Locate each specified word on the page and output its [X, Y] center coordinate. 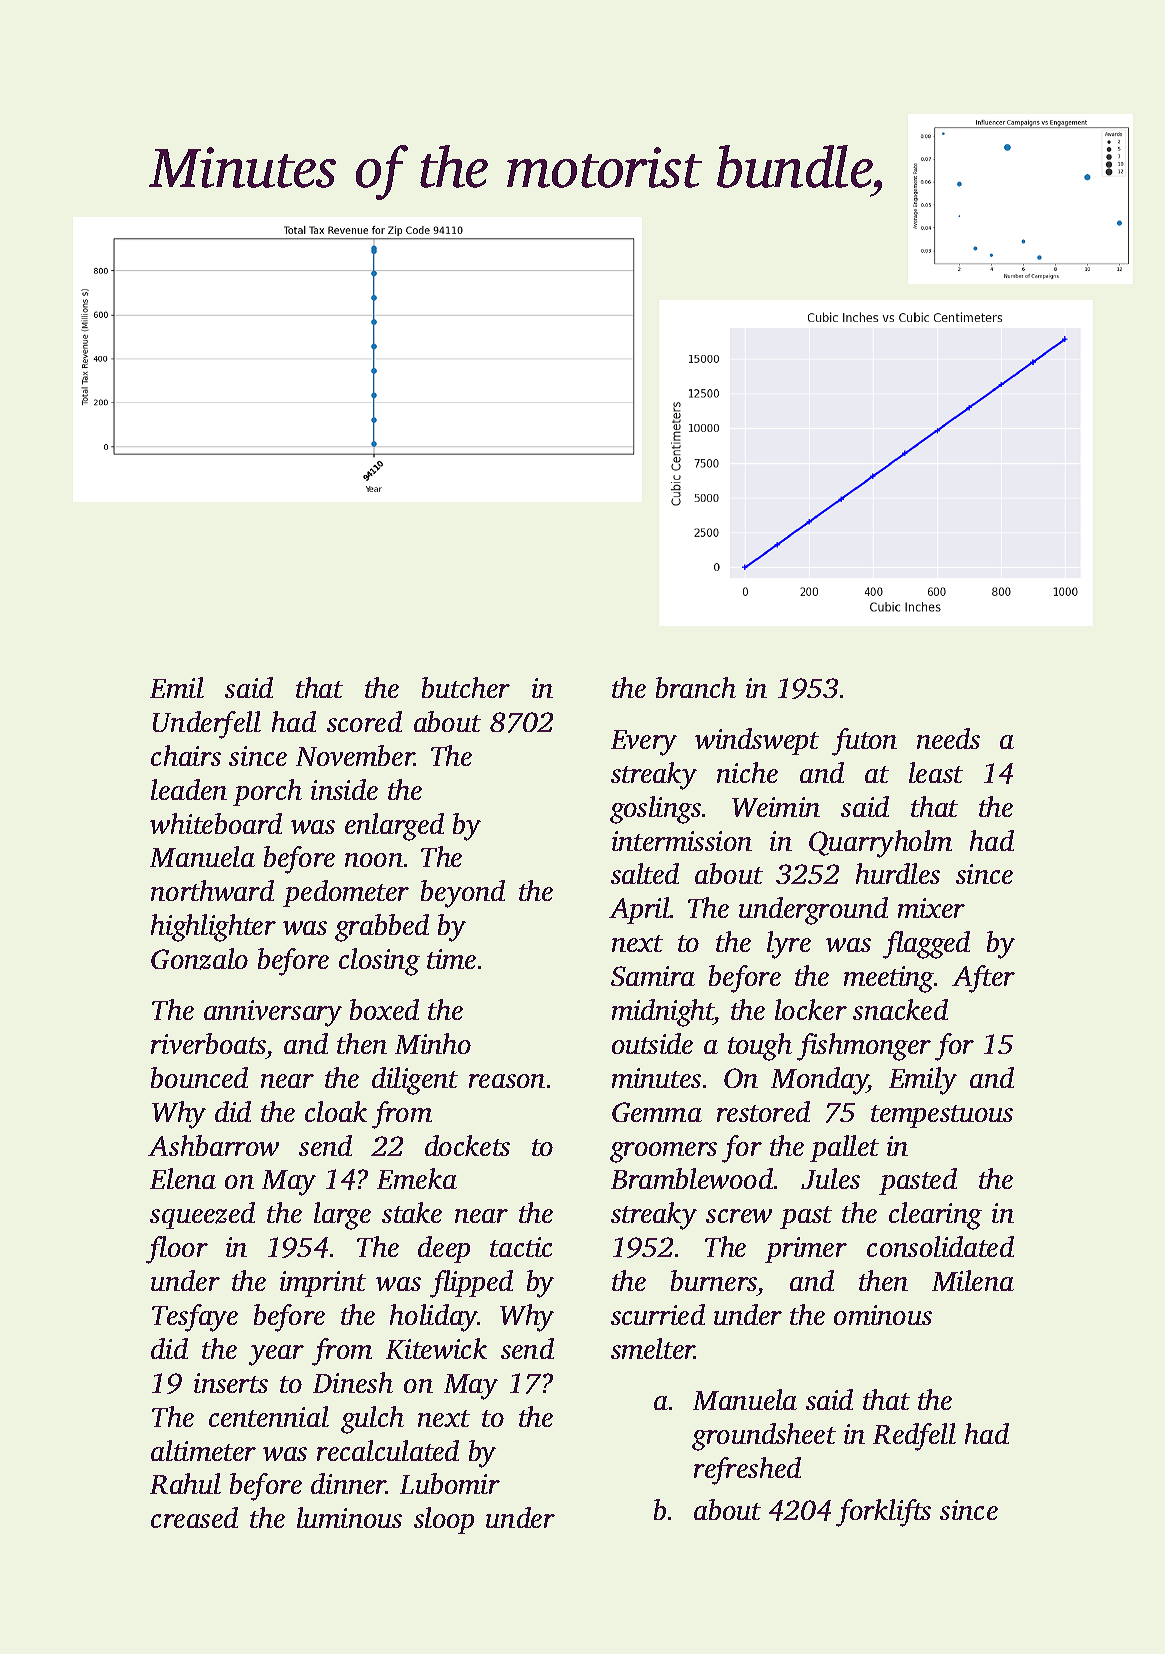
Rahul [185, 1483]
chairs [186, 755]
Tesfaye [195, 1318]
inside [344, 789]
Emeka [417, 1178]
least [936, 772]
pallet [844, 1148]
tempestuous [942, 1116]
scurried [658, 1314]
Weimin [776, 807]
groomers [663, 1152]
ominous [883, 1315]
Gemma [657, 1112]
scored [364, 721]
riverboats [208, 1043]
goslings [655, 810]
